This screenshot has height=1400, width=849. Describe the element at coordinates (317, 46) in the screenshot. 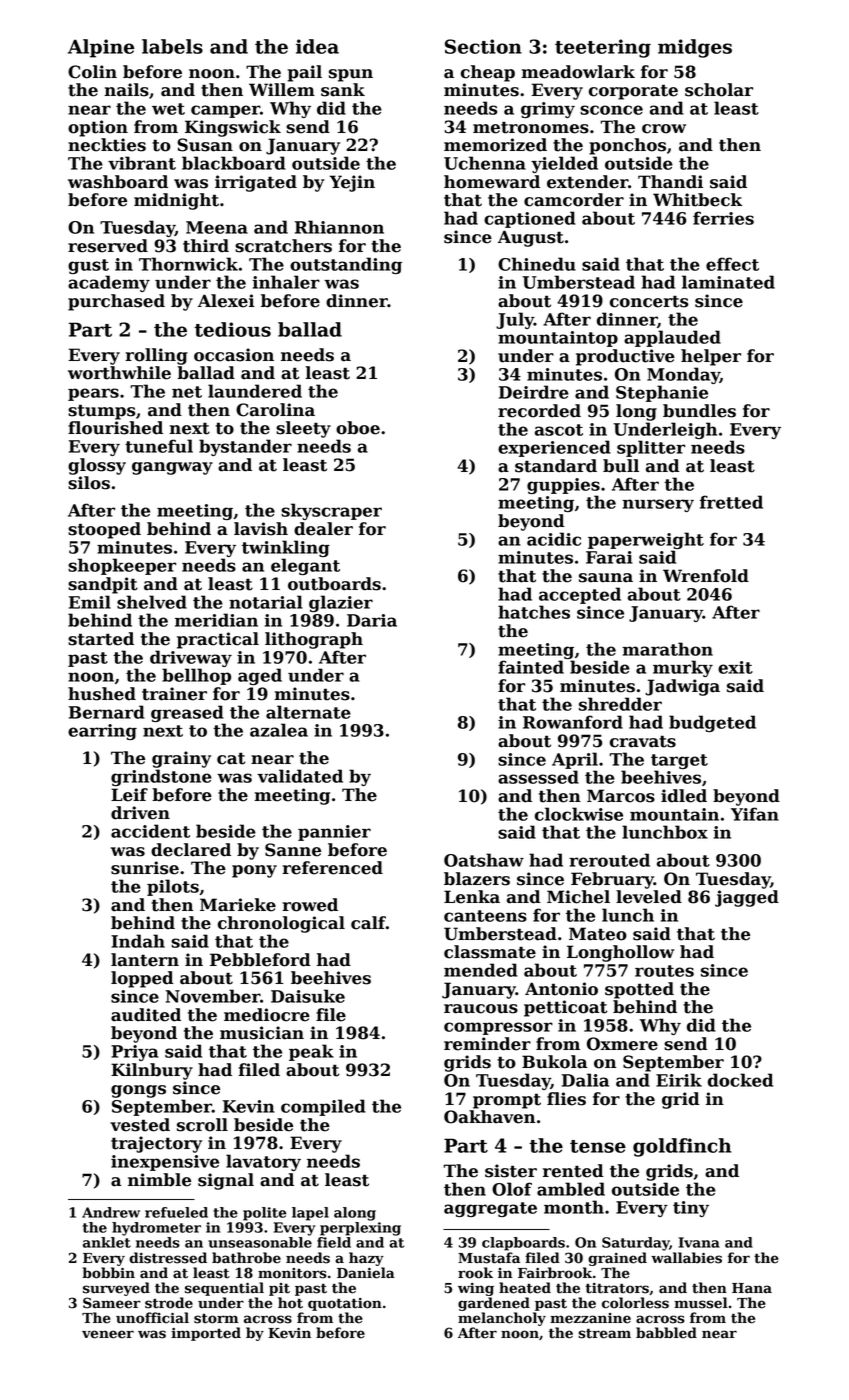

I see `idea` at that location.
